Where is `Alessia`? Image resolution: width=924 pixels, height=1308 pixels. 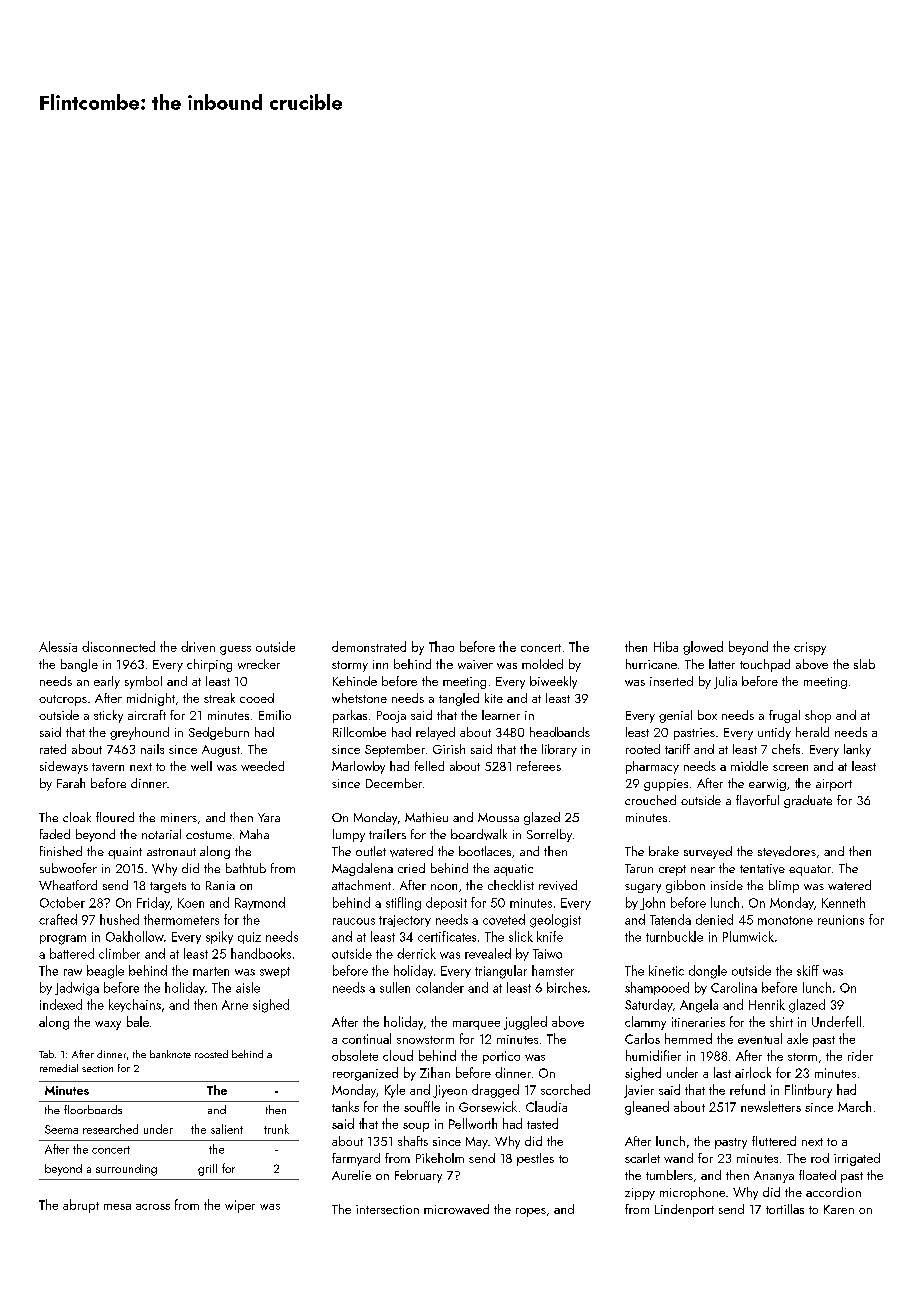 Alessia is located at coordinates (58, 646).
